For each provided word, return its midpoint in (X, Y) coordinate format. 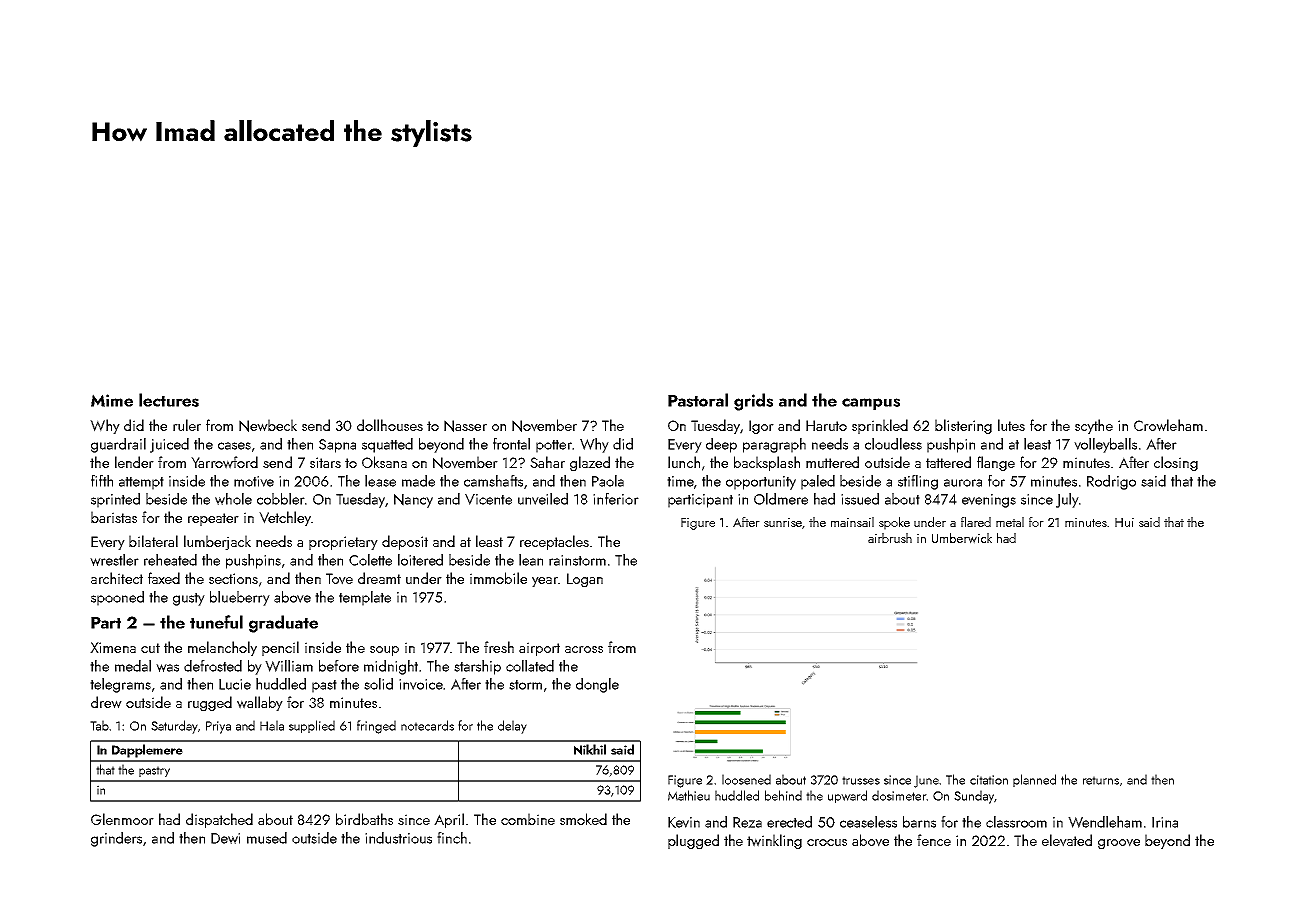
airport (539, 649)
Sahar (547, 462)
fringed (376, 727)
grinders (116, 839)
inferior (616, 499)
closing (1176, 463)
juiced (169, 445)
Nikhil (590, 749)
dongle (597, 685)
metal (1010, 522)
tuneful (216, 622)
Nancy (413, 501)
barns (919, 822)
